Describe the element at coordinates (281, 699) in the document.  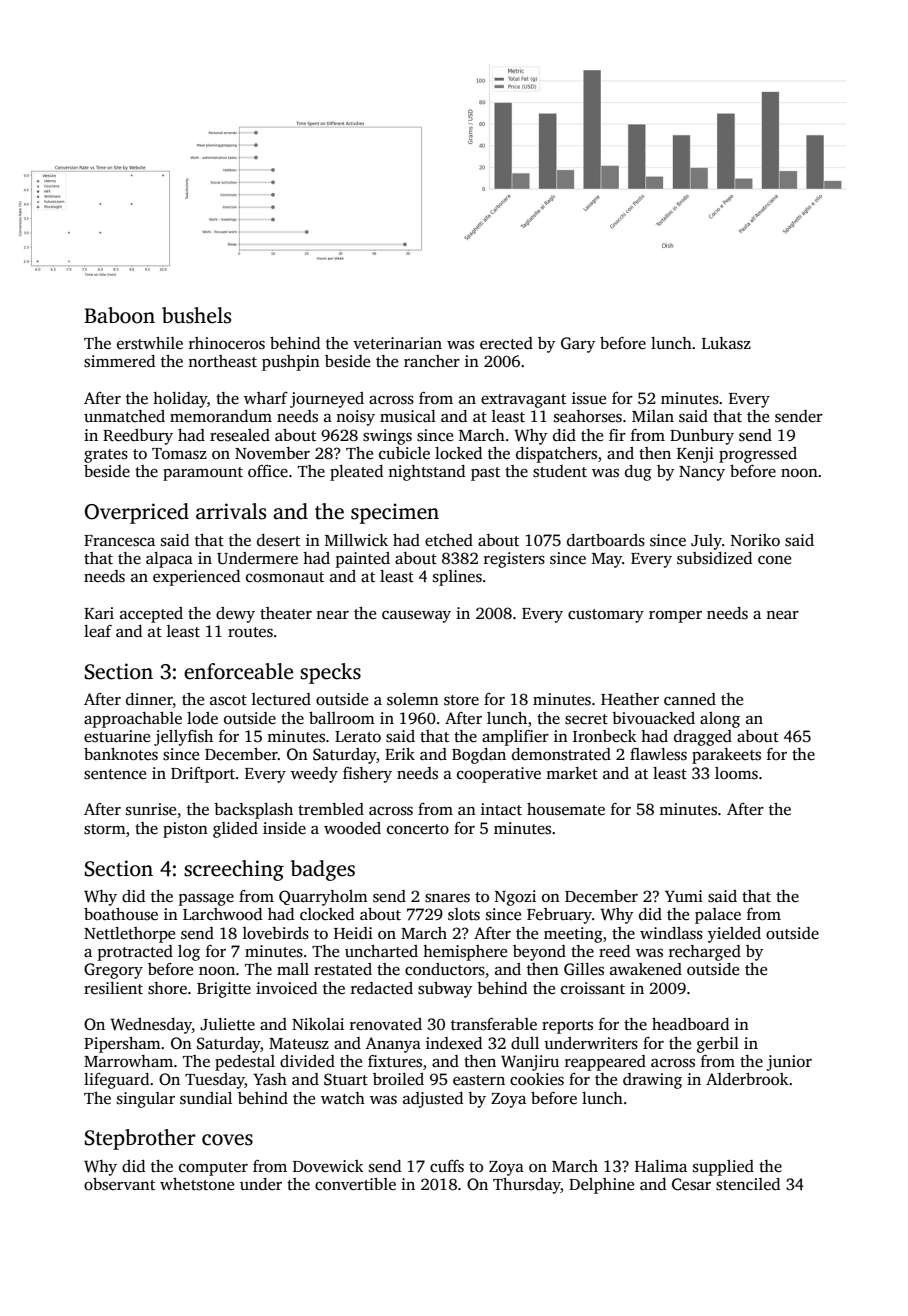
I see `lectured` at that location.
